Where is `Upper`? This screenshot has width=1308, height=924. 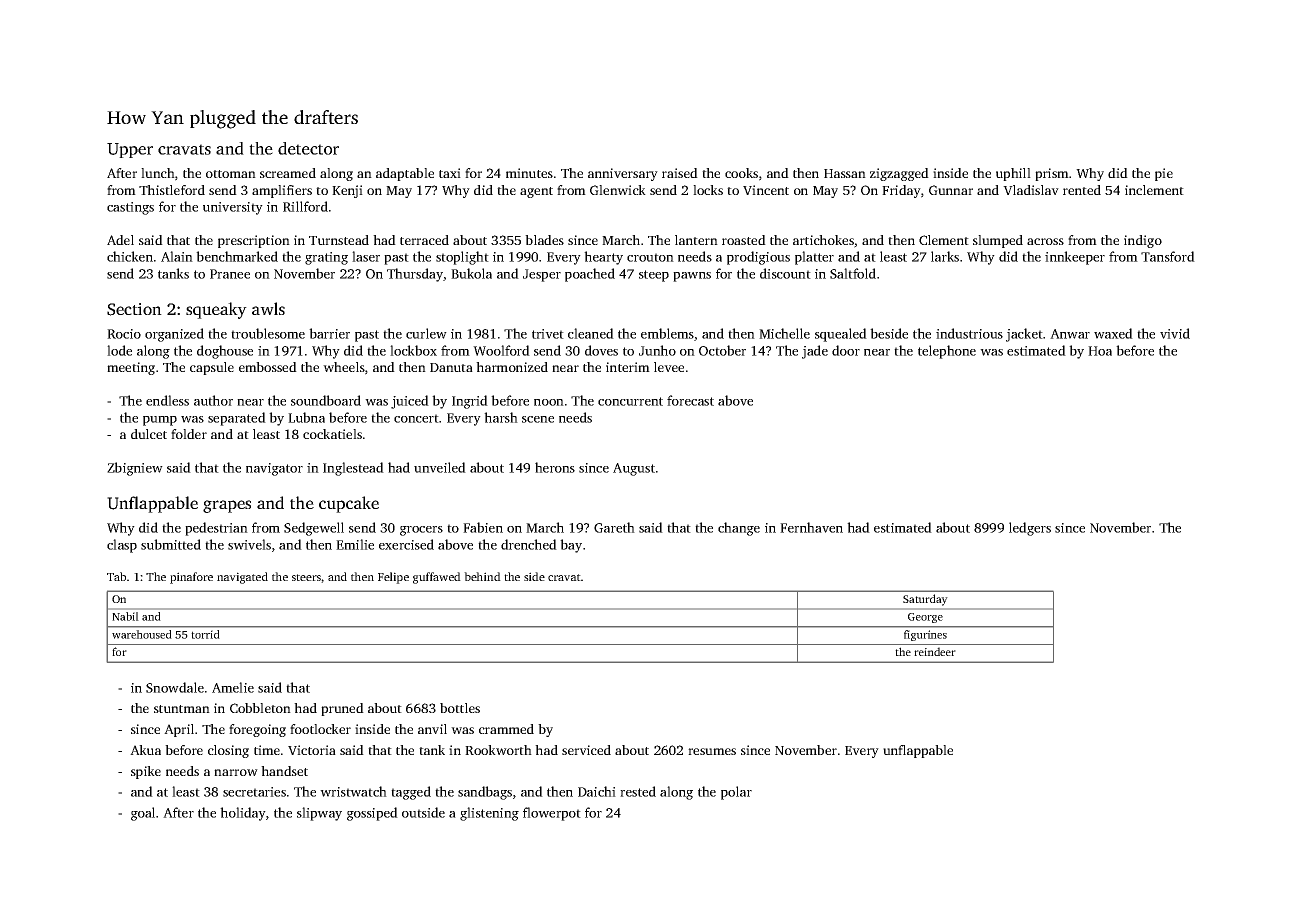
Upper is located at coordinates (130, 150).
